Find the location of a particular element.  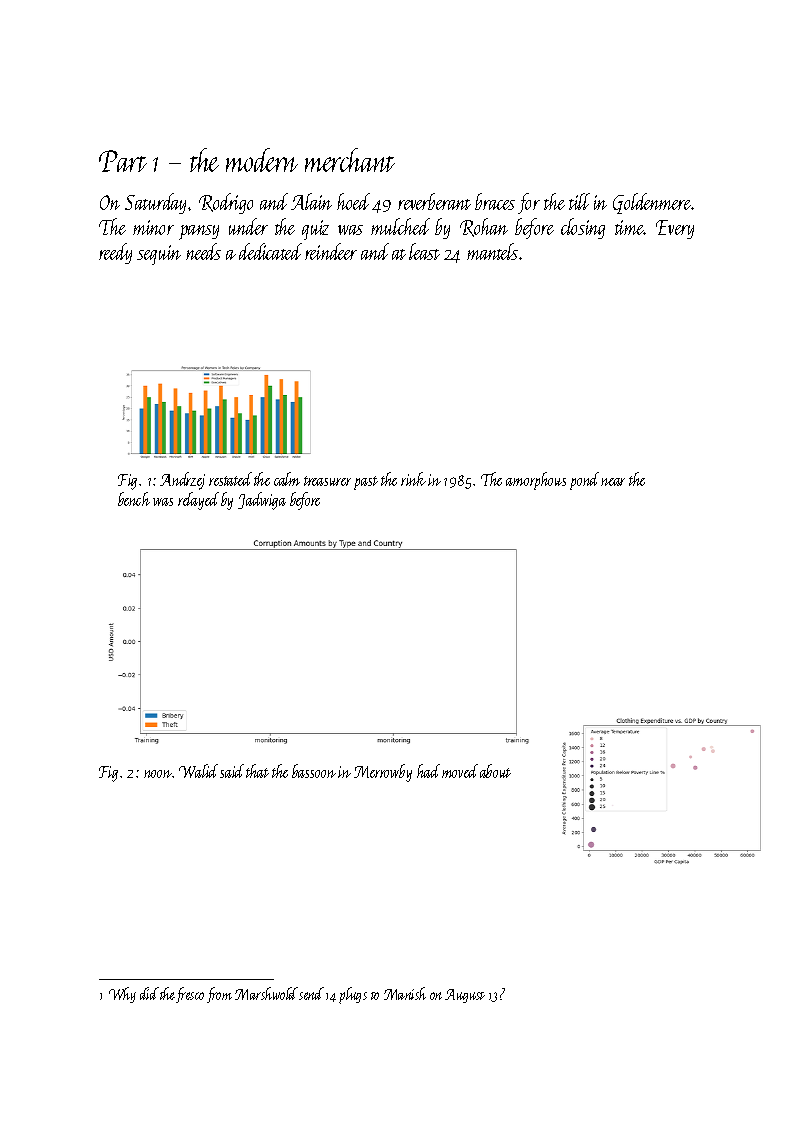

Jadwiga is located at coordinates (262, 501).
